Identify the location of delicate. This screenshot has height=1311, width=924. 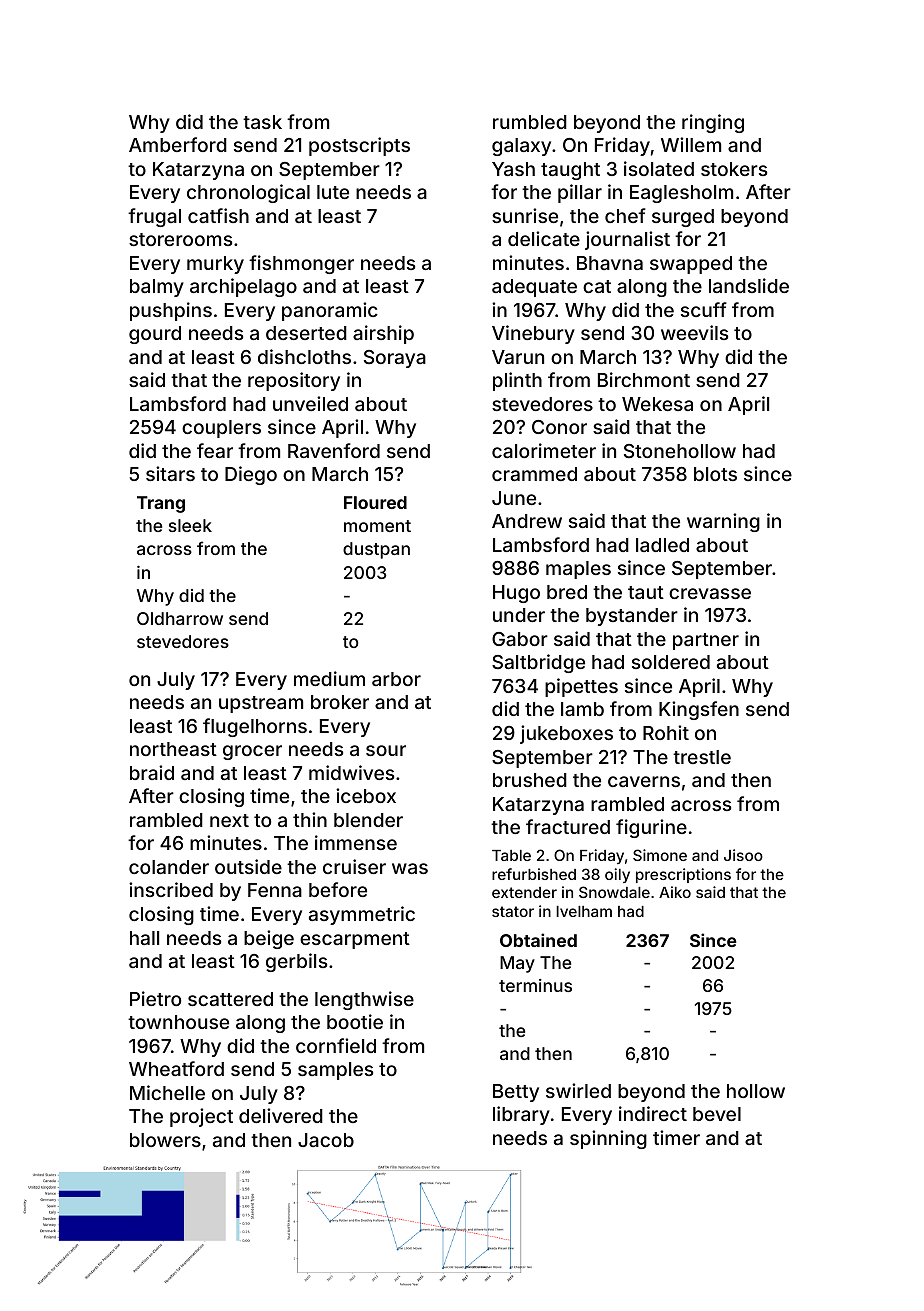
(544, 238).
